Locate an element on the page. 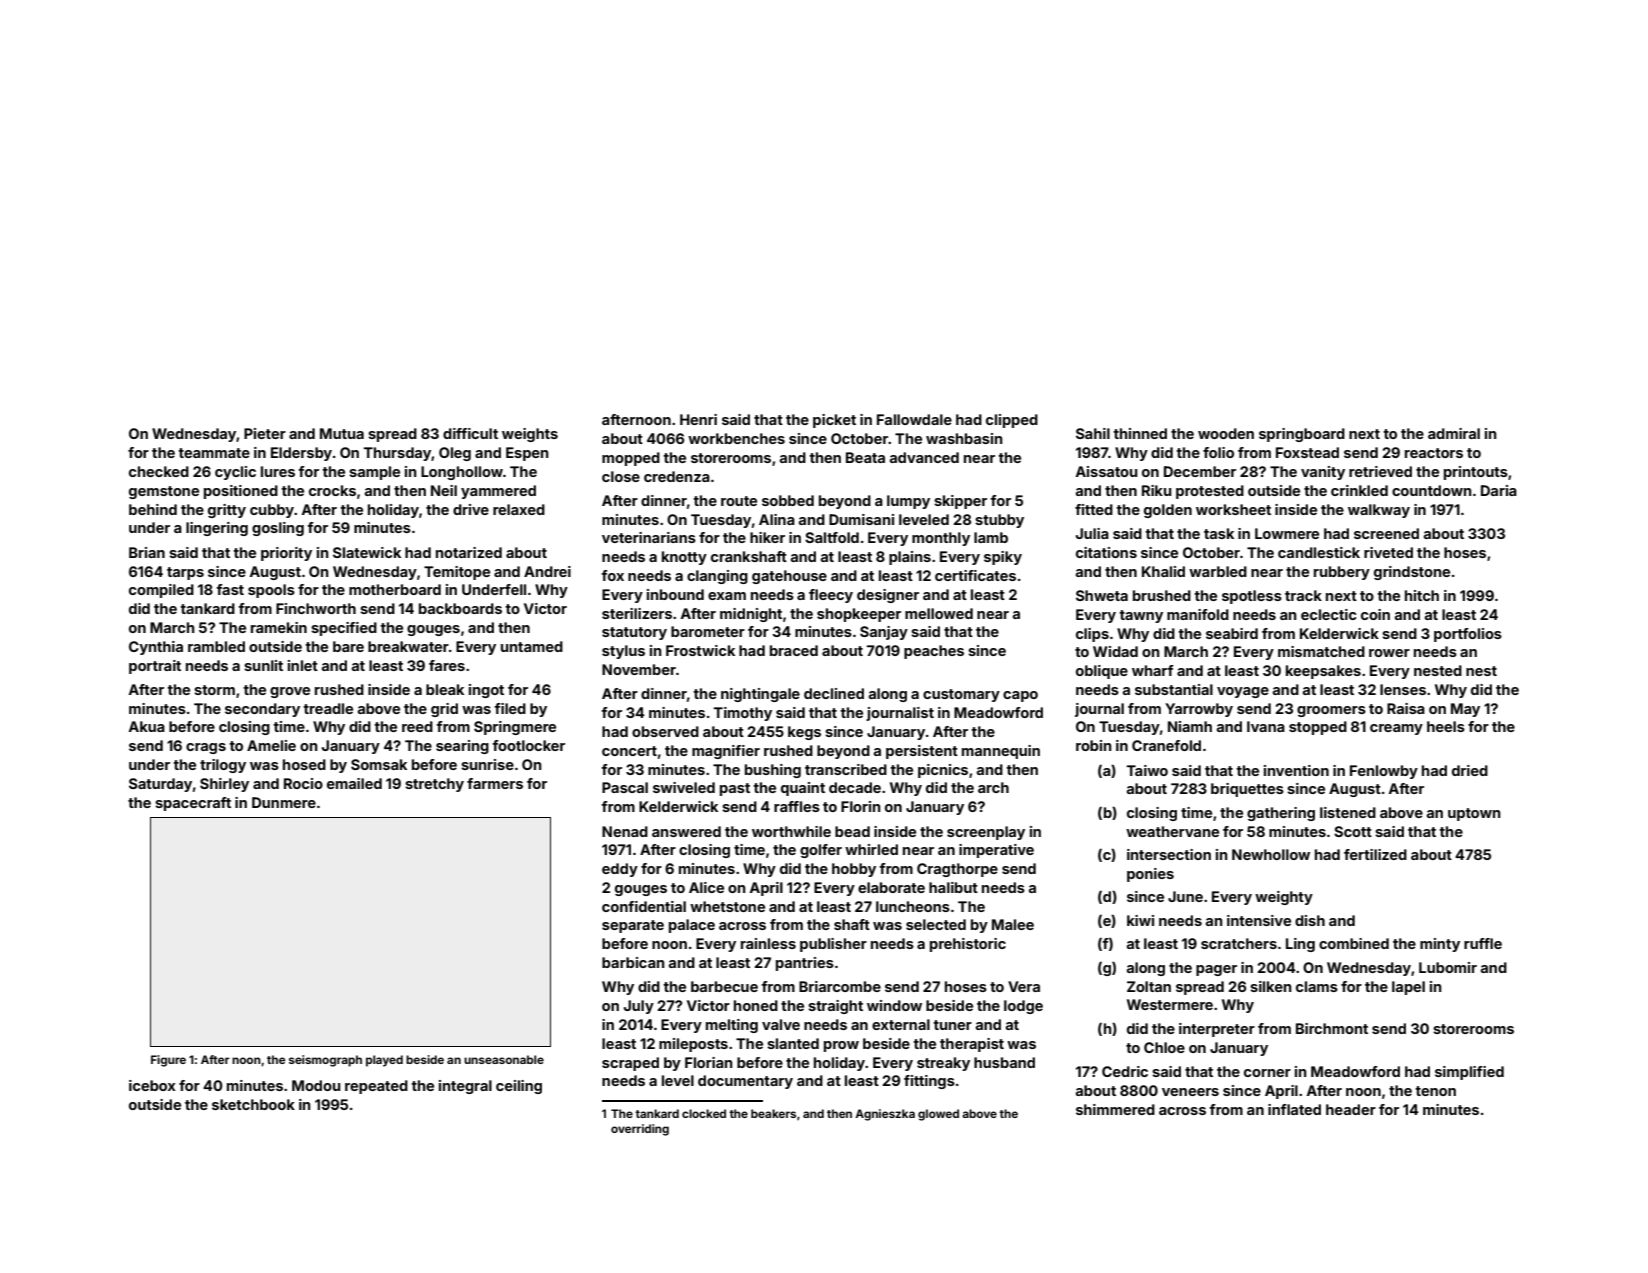 Image resolution: width=1648 pixels, height=1273 pixels. eclectic is located at coordinates (1328, 614).
